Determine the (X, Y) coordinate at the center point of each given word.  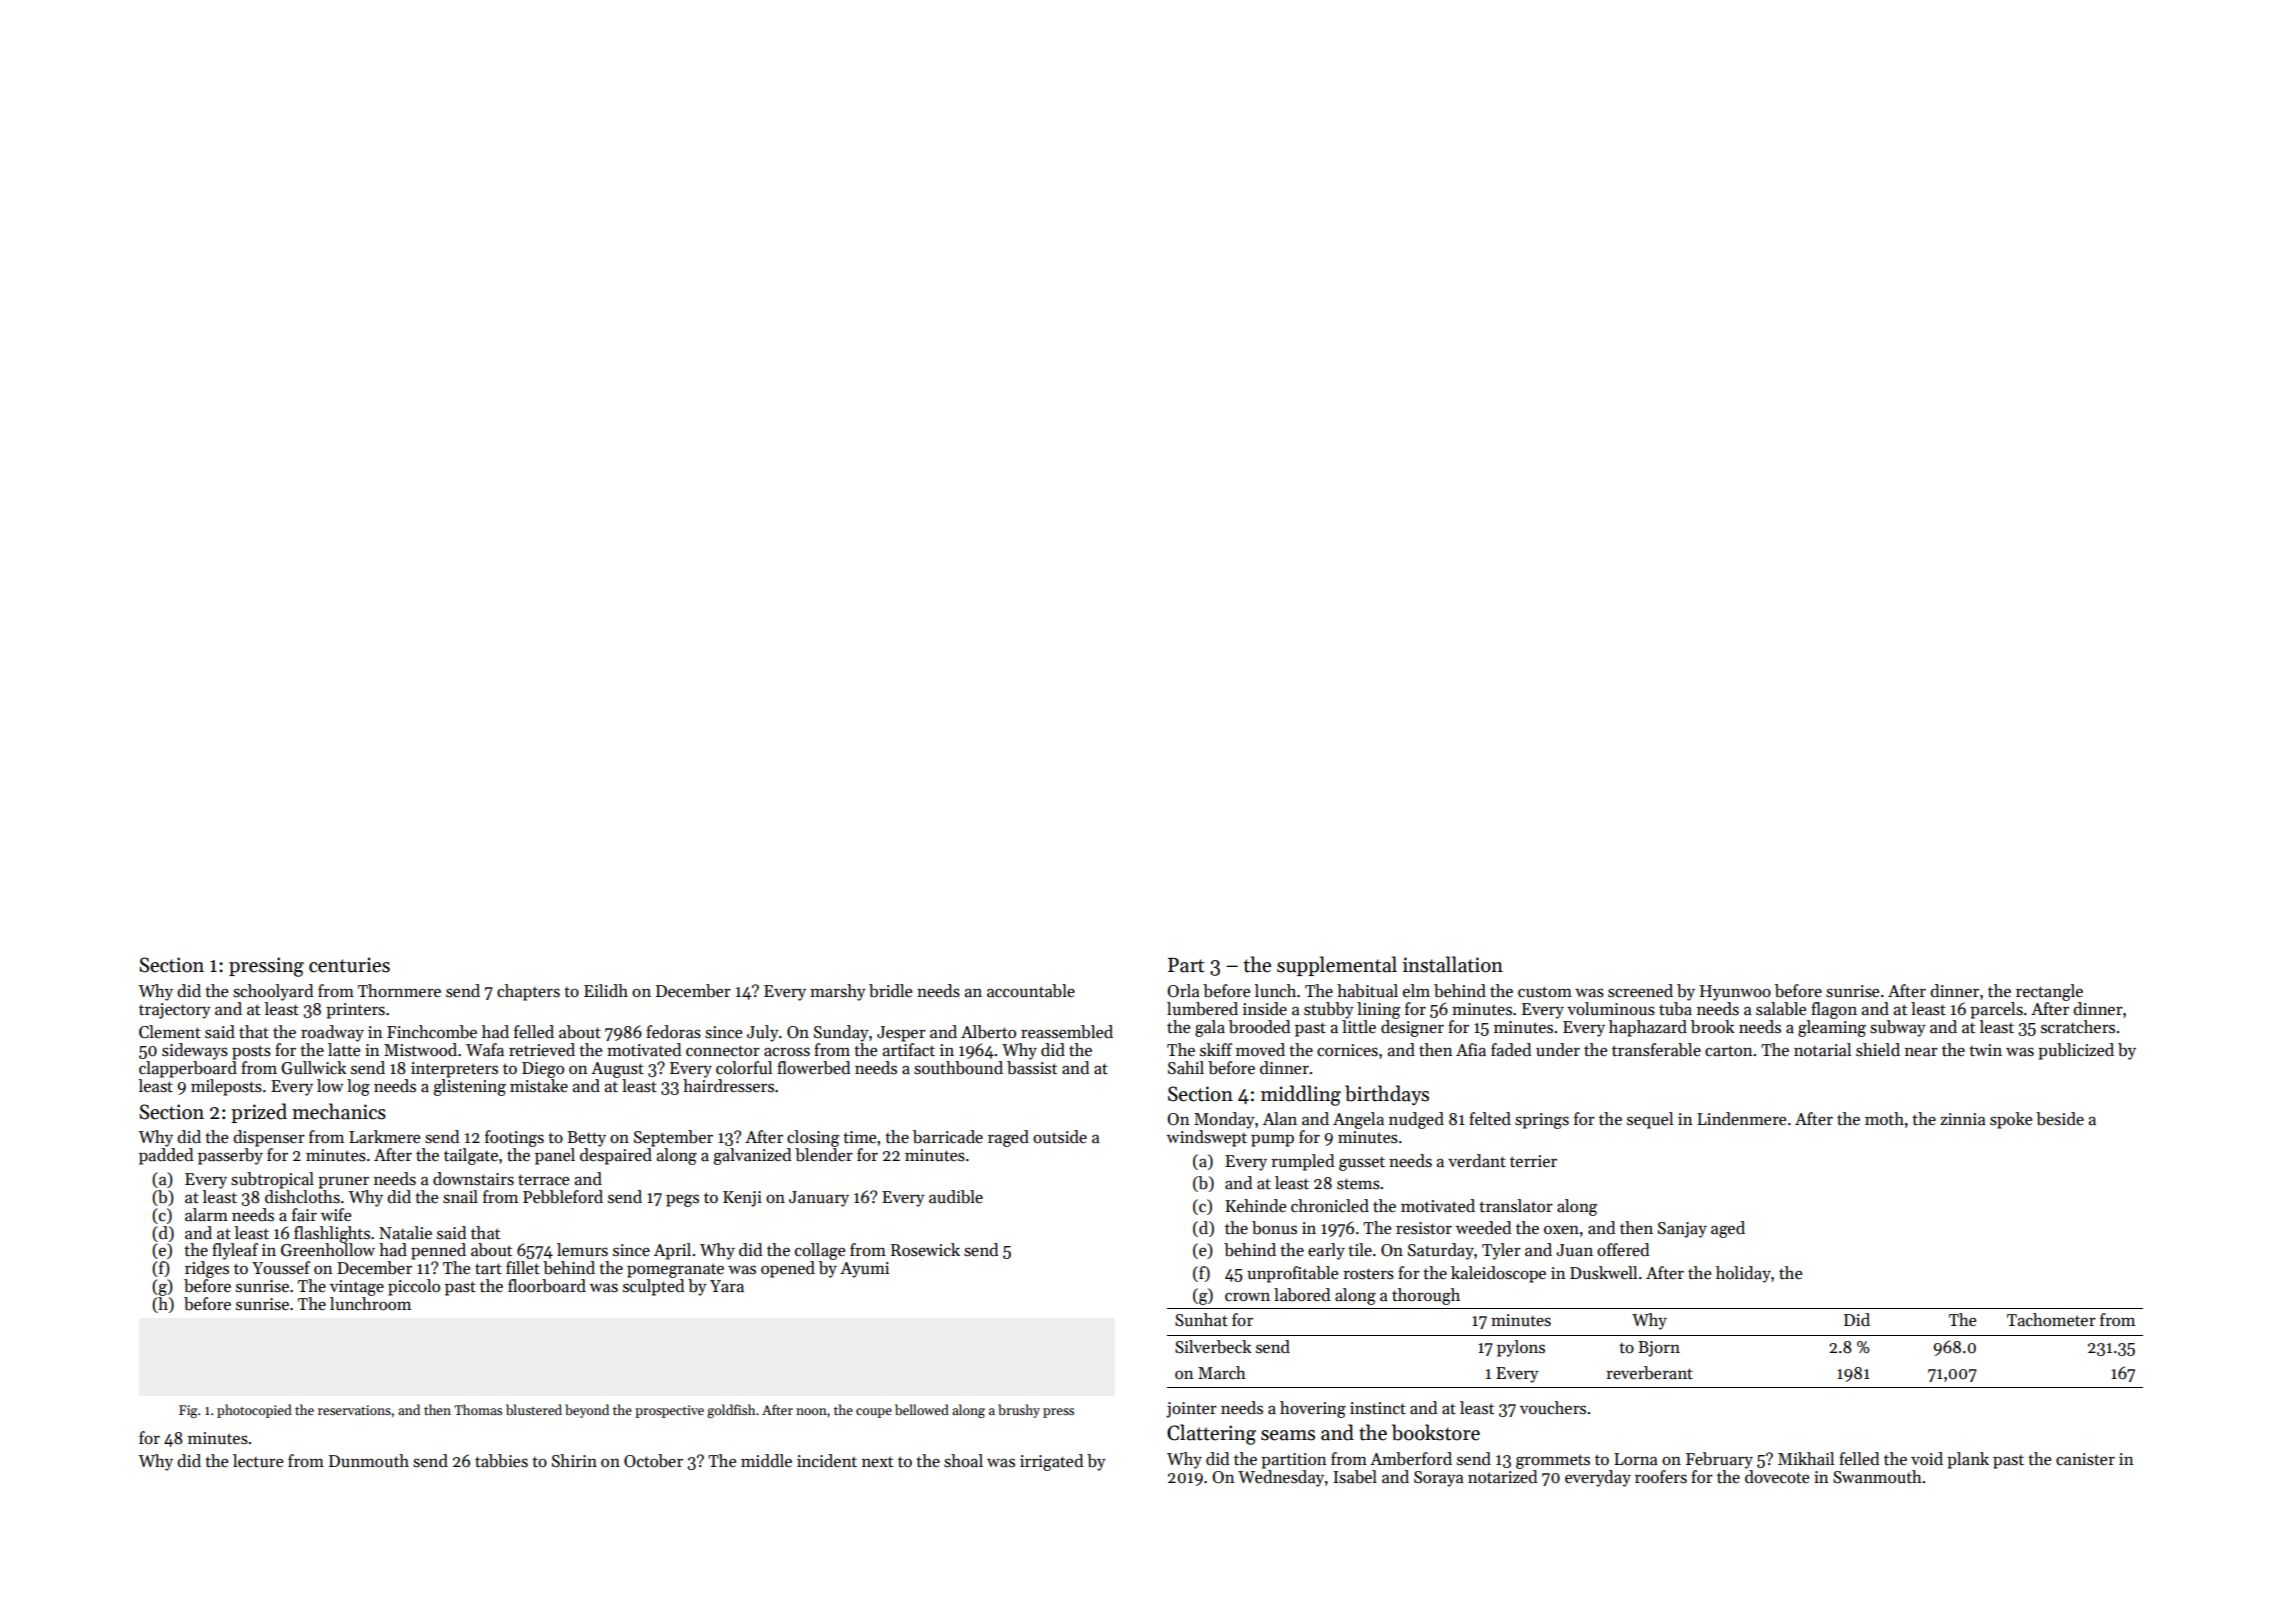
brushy (1019, 1411)
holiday (1743, 1274)
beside (2060, 1119)
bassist (1032, 1068)
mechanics (339, 1111)
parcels (1996, 1010)
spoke (2011, 1120)
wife (336, 1214)
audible (956, 1197)
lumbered (1202, 1009)
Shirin (574, 1461)
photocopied (254, 1411)
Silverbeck (1213, 1347)
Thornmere (399, 991)
